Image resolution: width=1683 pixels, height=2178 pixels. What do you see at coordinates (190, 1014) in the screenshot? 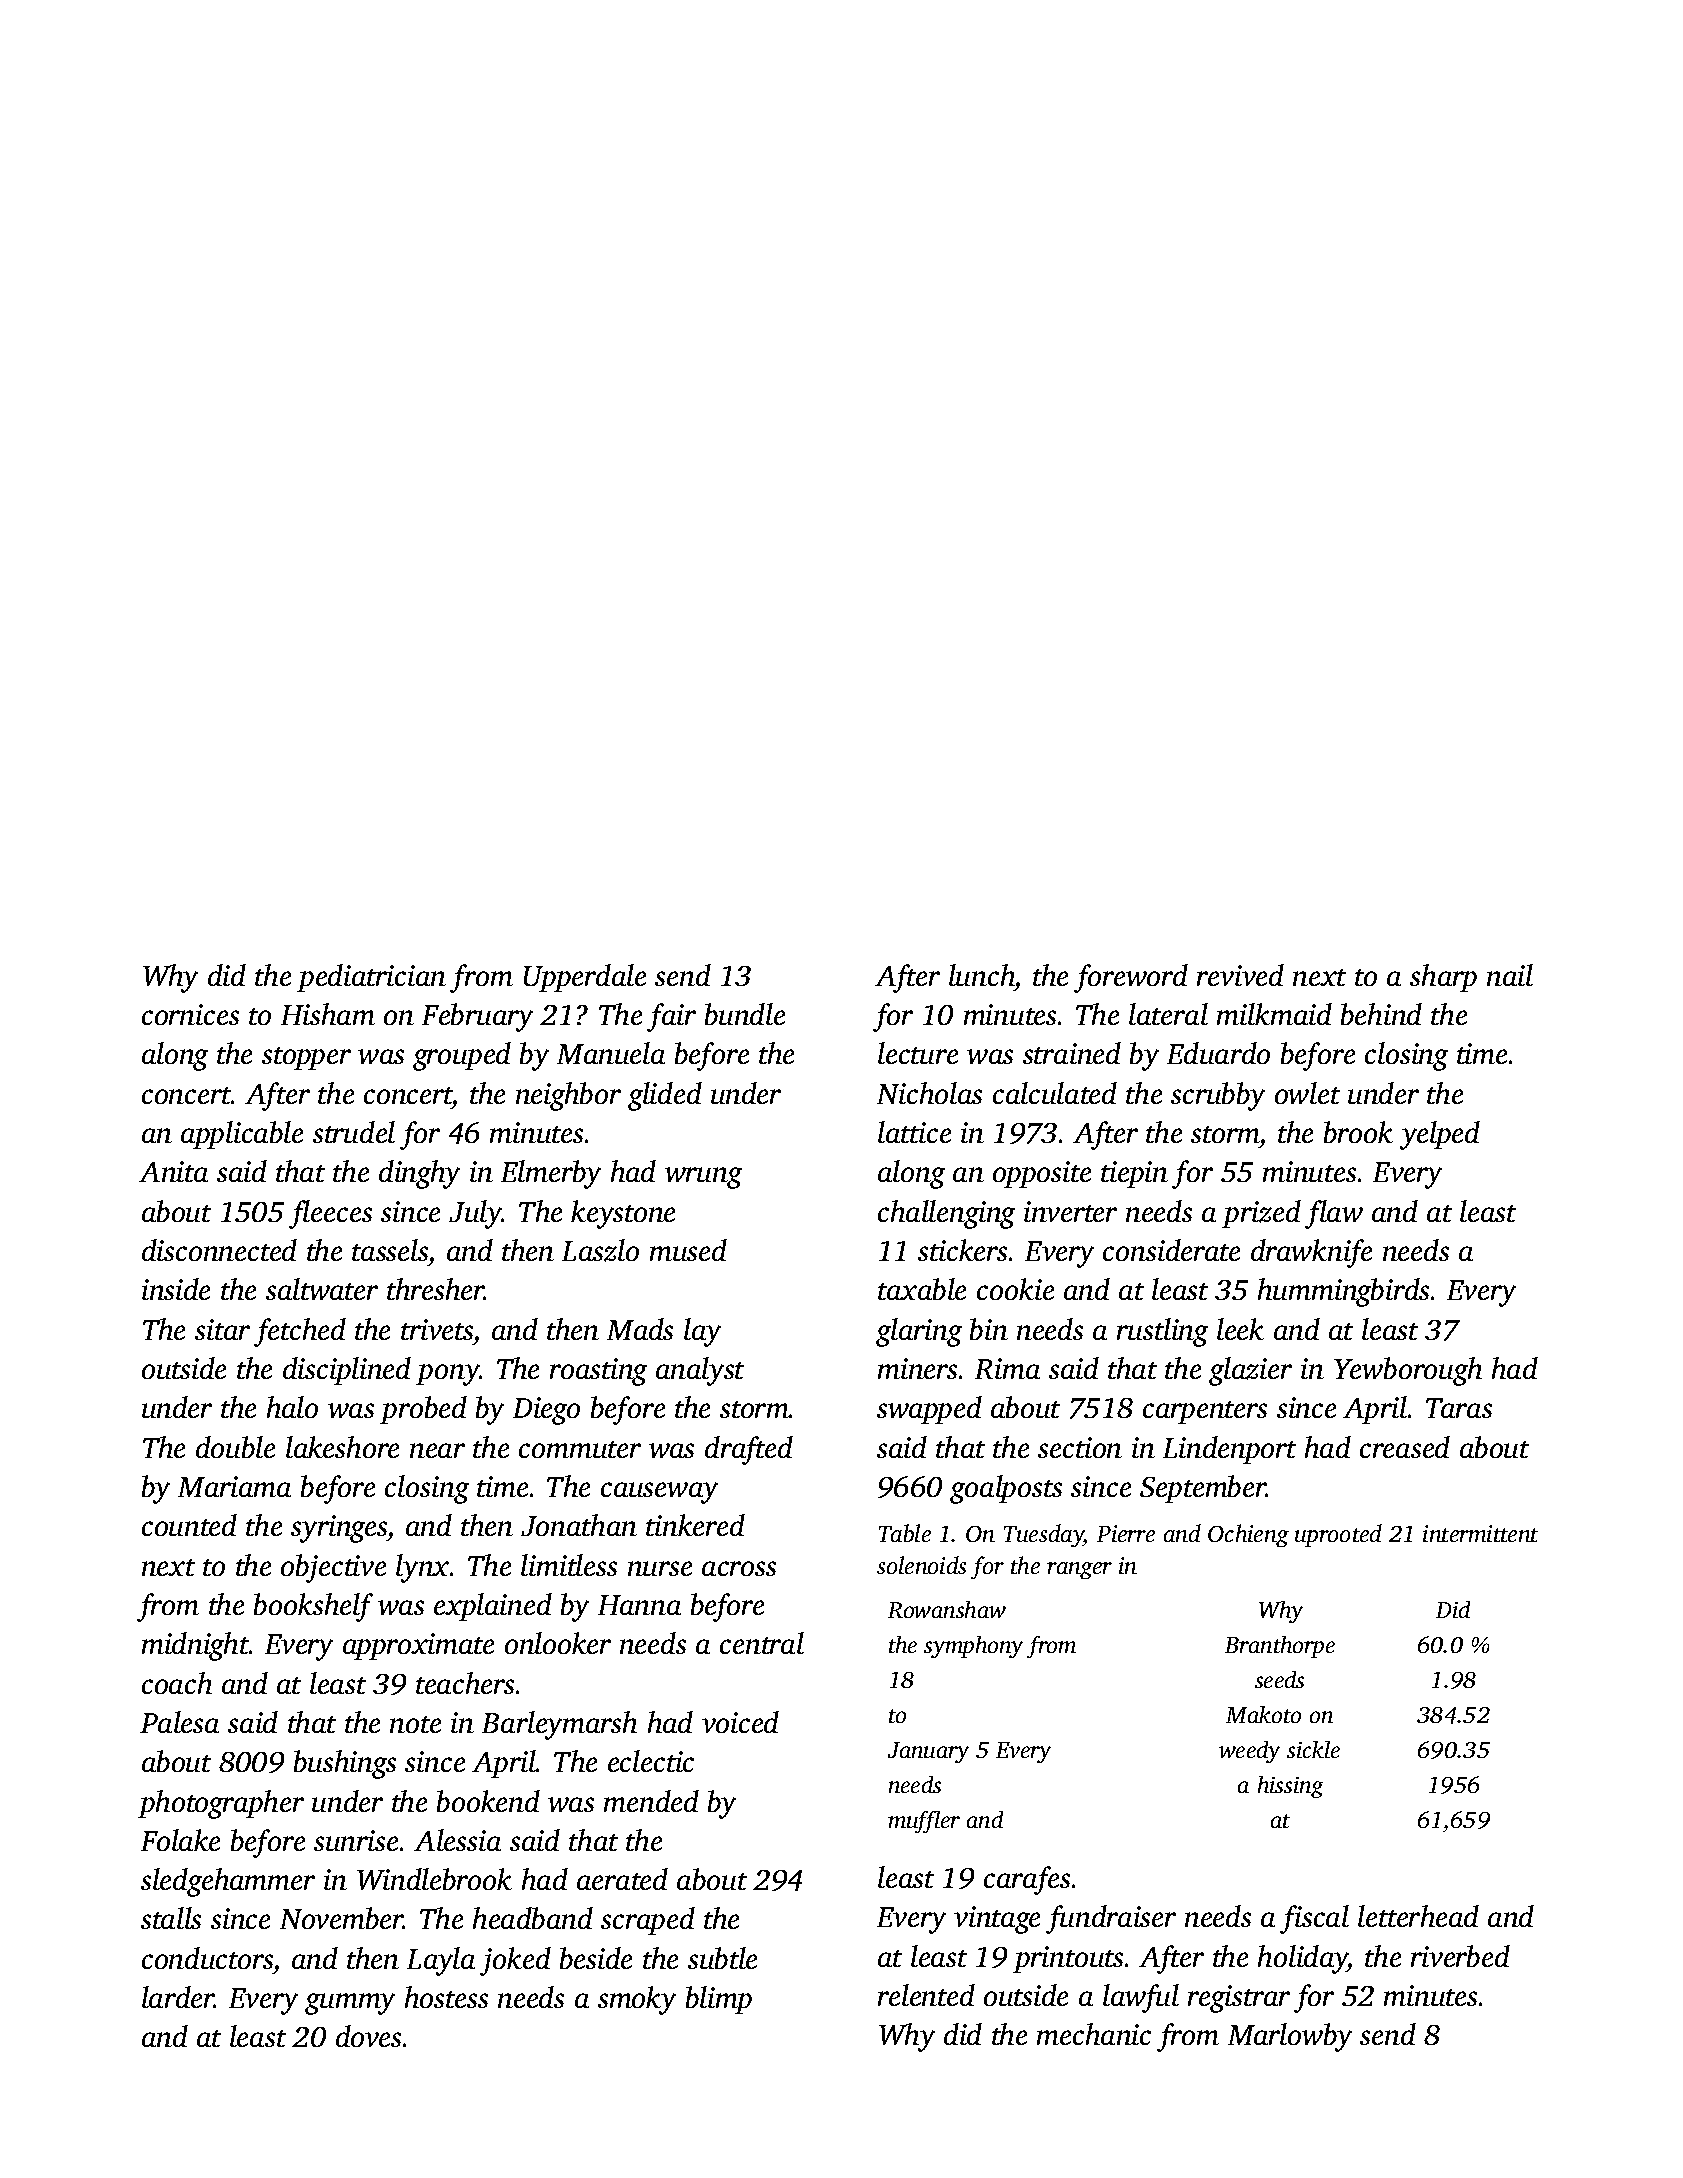
I see `cornices` at bounding box center [190, 1014].
